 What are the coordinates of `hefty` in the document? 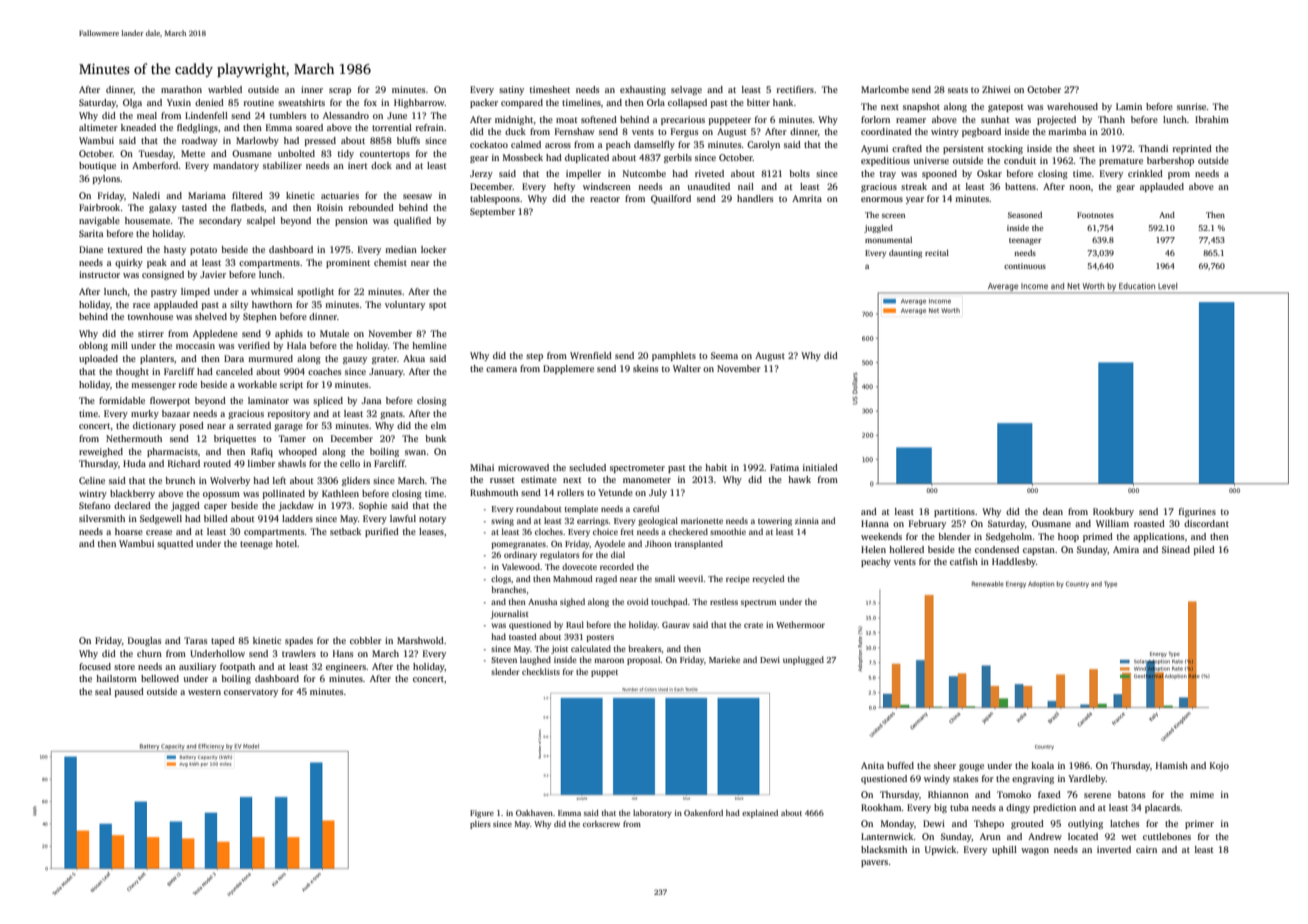 It's located at (564, 187).
